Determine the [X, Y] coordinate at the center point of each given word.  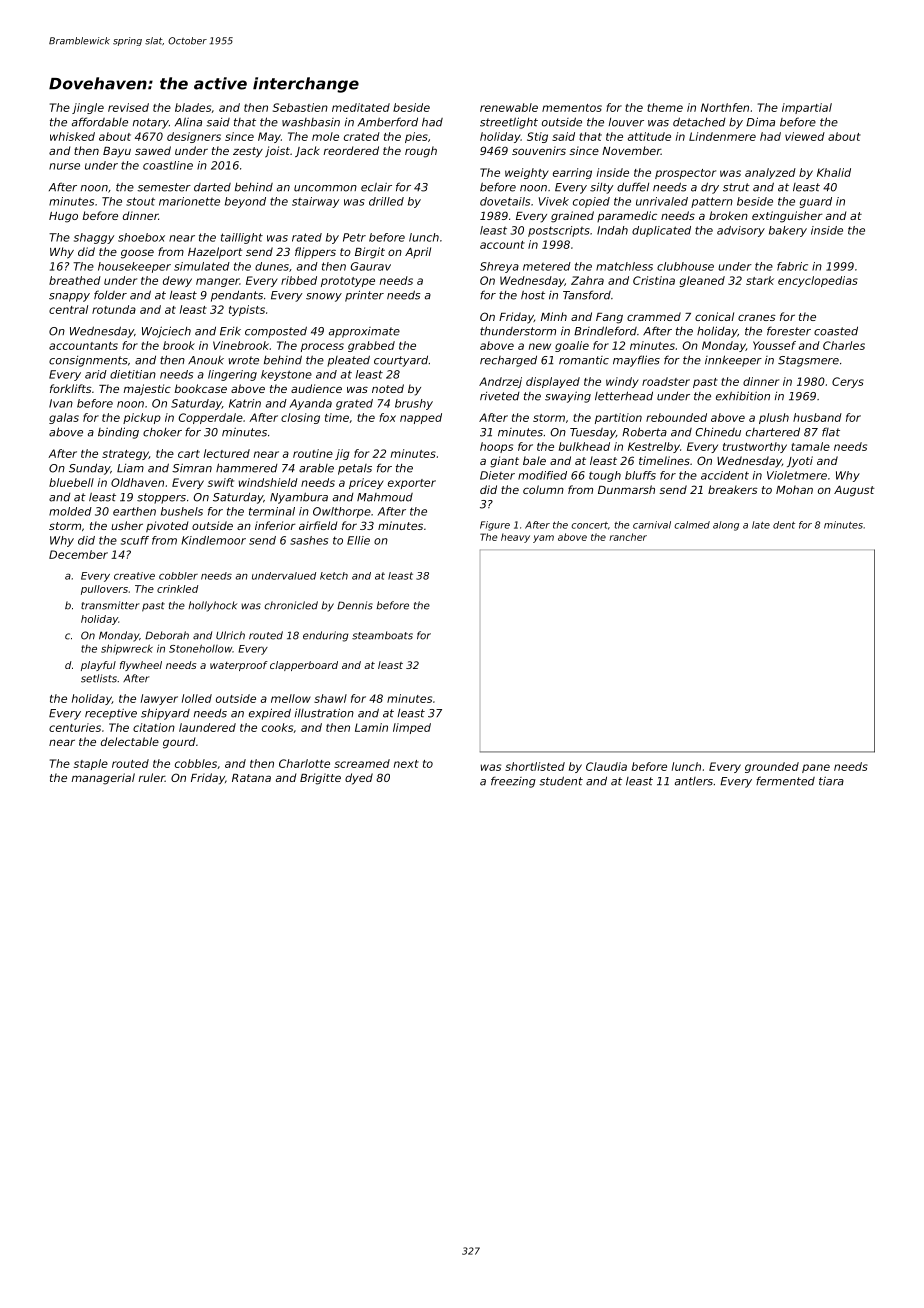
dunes [272, 266]
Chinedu [718, 432]
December [78, 554]
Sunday [89, 469]
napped [421, 418]
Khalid [834, 172]
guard [816, 202]
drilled [386, 201]
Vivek [554, 201]
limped [412, 728]
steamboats [382, 635]
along [726, 526]
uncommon [325, 188]
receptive [111, 714]
